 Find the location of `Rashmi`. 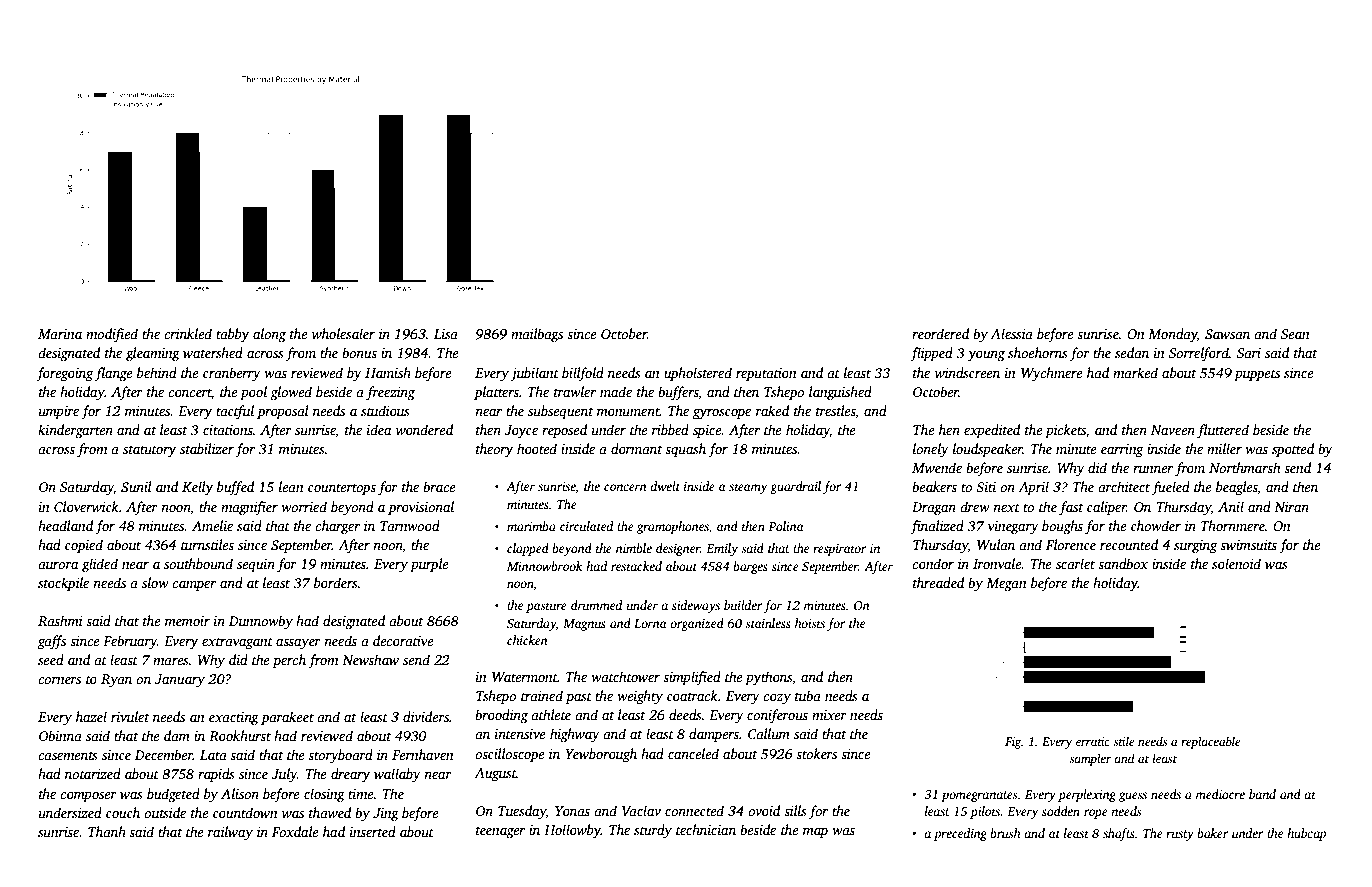

Rashmi is located at coordinates (60, 620).
